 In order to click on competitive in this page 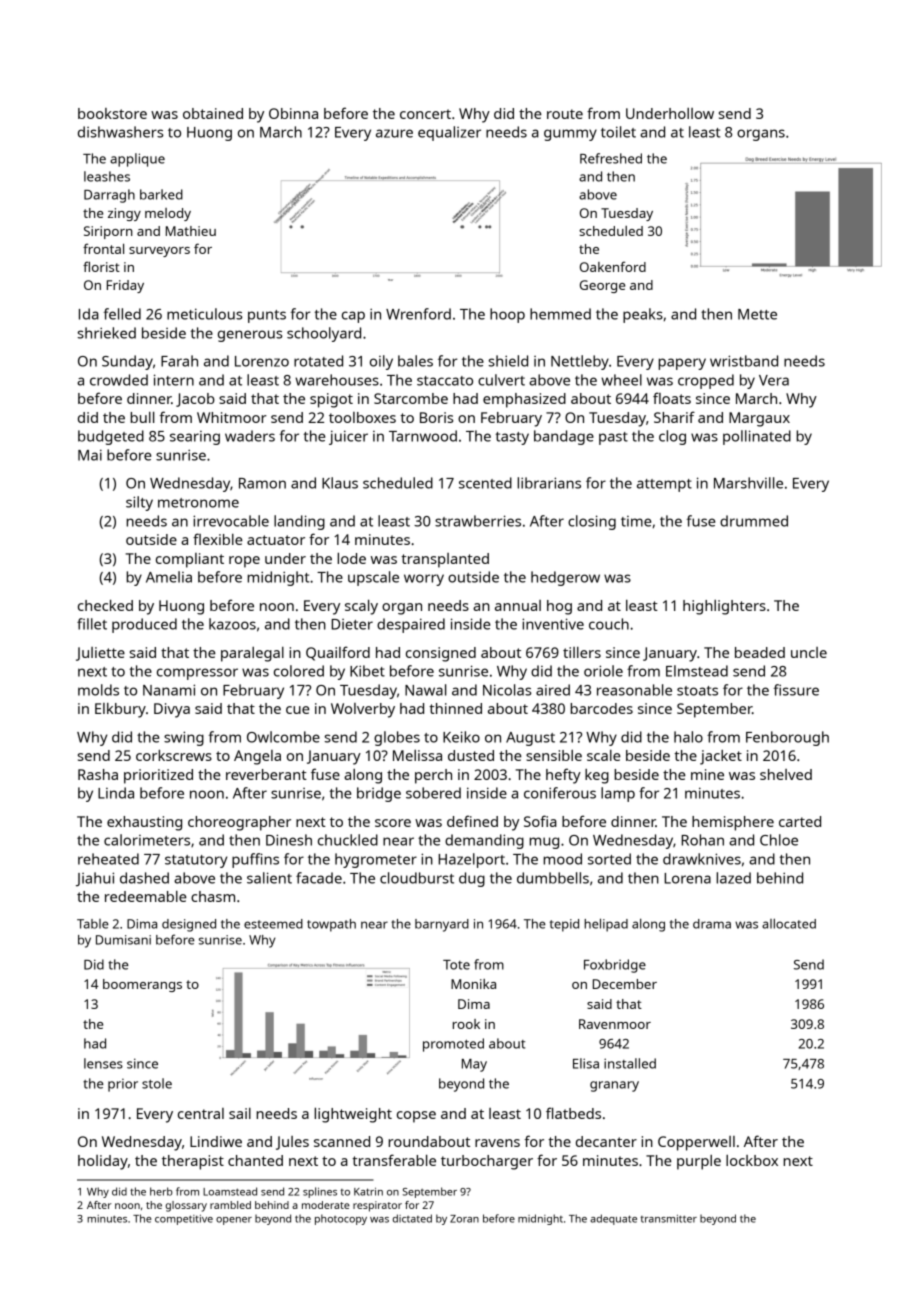, I will do `click(184, 1220)`.
